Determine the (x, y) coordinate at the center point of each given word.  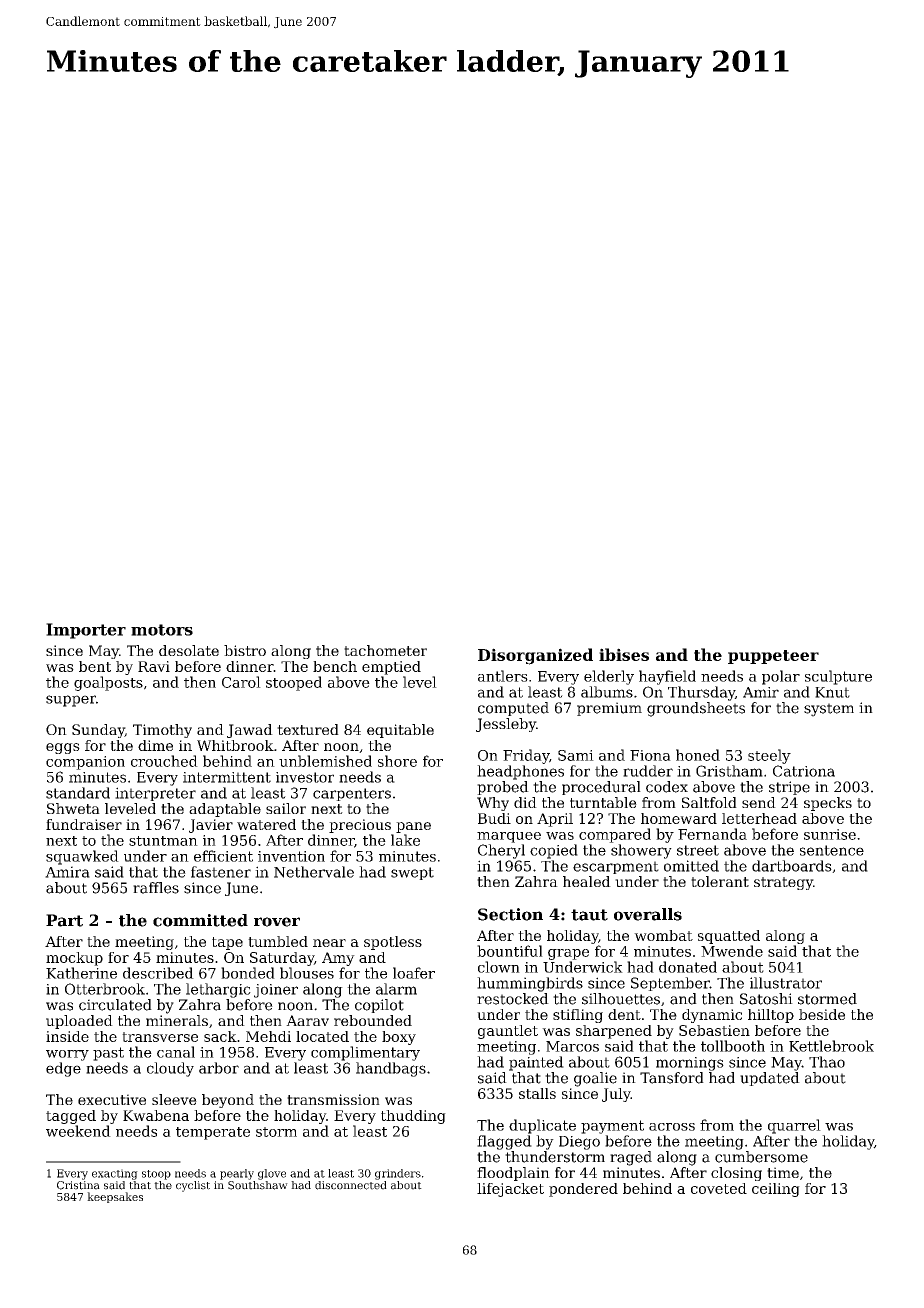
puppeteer (773, 657)
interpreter (155, 794)
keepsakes (115, 1197)
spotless (393, 943)
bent (95, 666)
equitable (400, 731)
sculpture (838, 677)
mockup (74, 959)
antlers (503, 676)
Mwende (732, 951)
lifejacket (510, 1190)
